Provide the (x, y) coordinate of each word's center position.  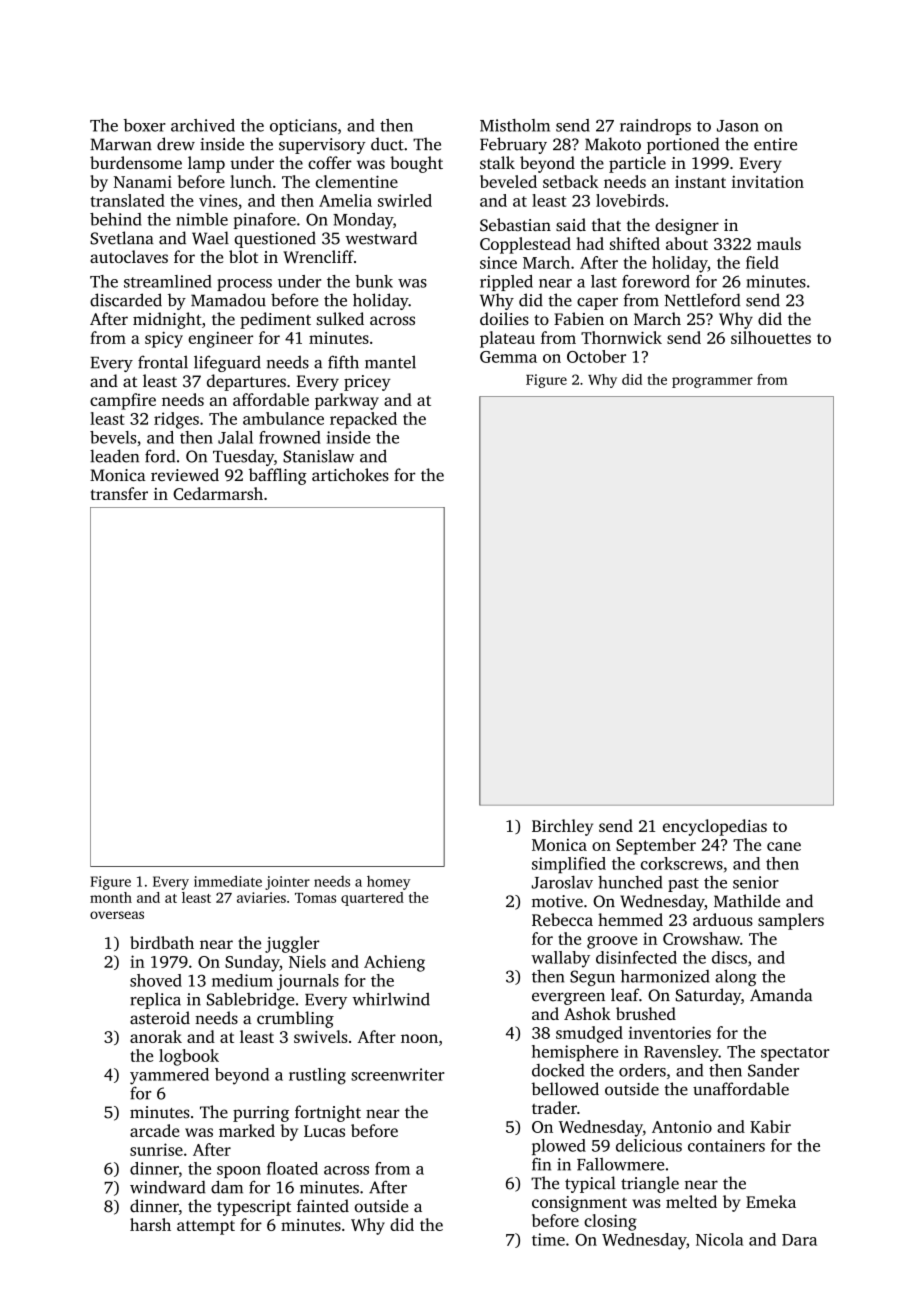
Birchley (562, 827)
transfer (119, 493)
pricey (367, 383)
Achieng (394, 963)
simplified (569, 865)
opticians (303, 127)
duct (387, 144)
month (111, 897)
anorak (156, 1036)
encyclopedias (715, 827)
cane (784, 846)
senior (756, 882)
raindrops (655, 127)
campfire (123, 401)
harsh (150, 1224)
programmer (712, 382)
